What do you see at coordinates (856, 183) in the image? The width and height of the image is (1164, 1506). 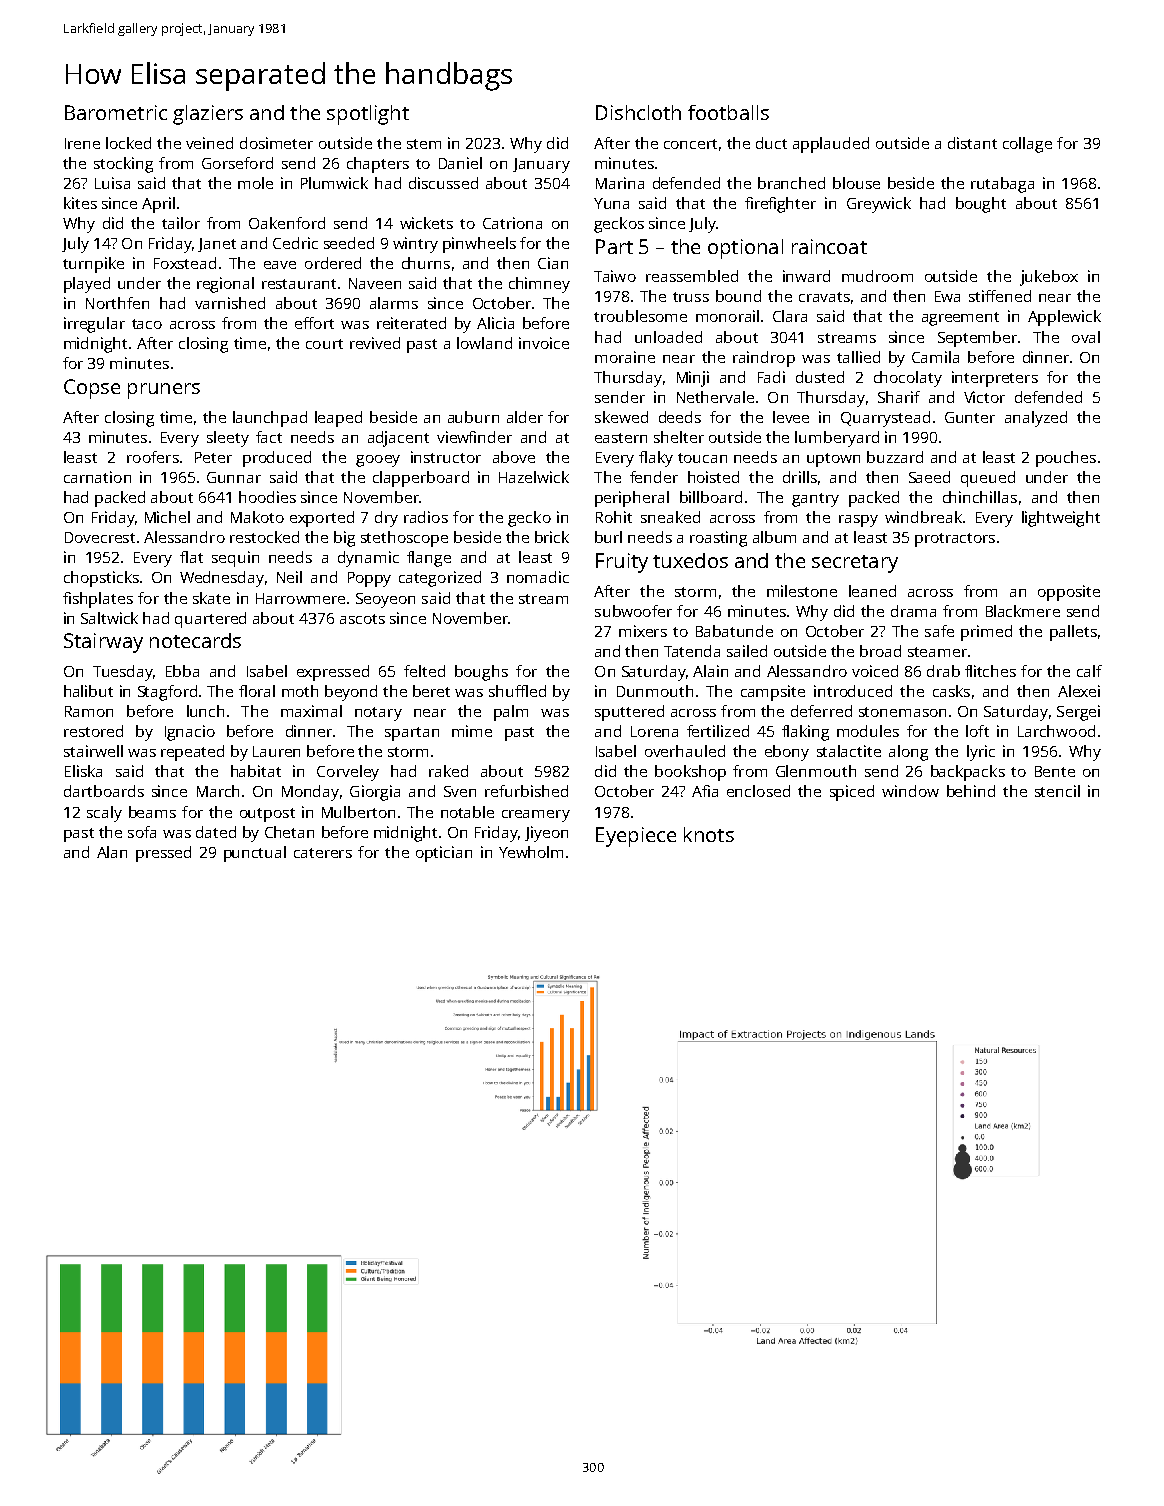 I see `blouse` at bounding box center [856, 183].
